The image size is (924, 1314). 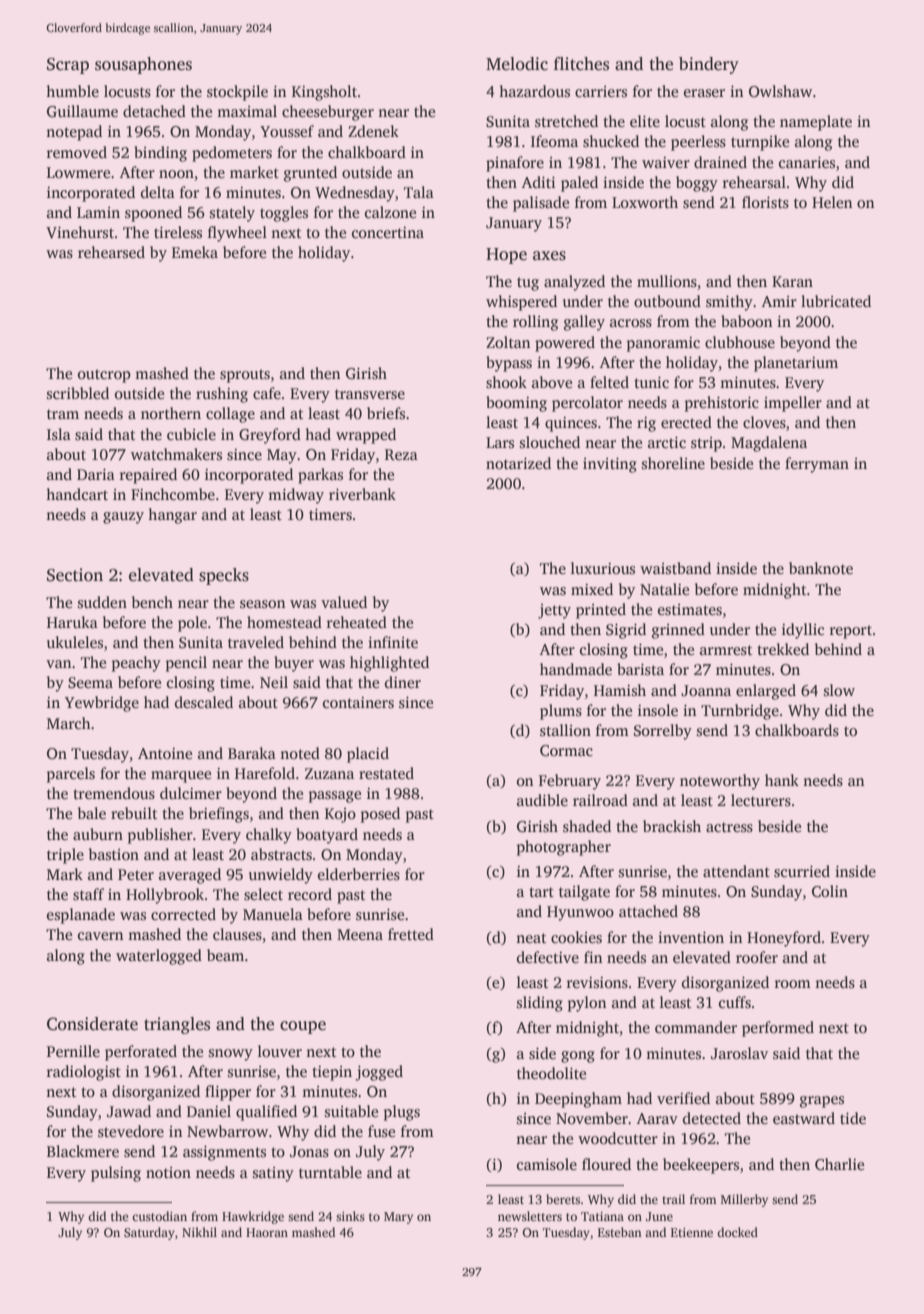 I want to click on enlarged, so click(x=766, y=692).
